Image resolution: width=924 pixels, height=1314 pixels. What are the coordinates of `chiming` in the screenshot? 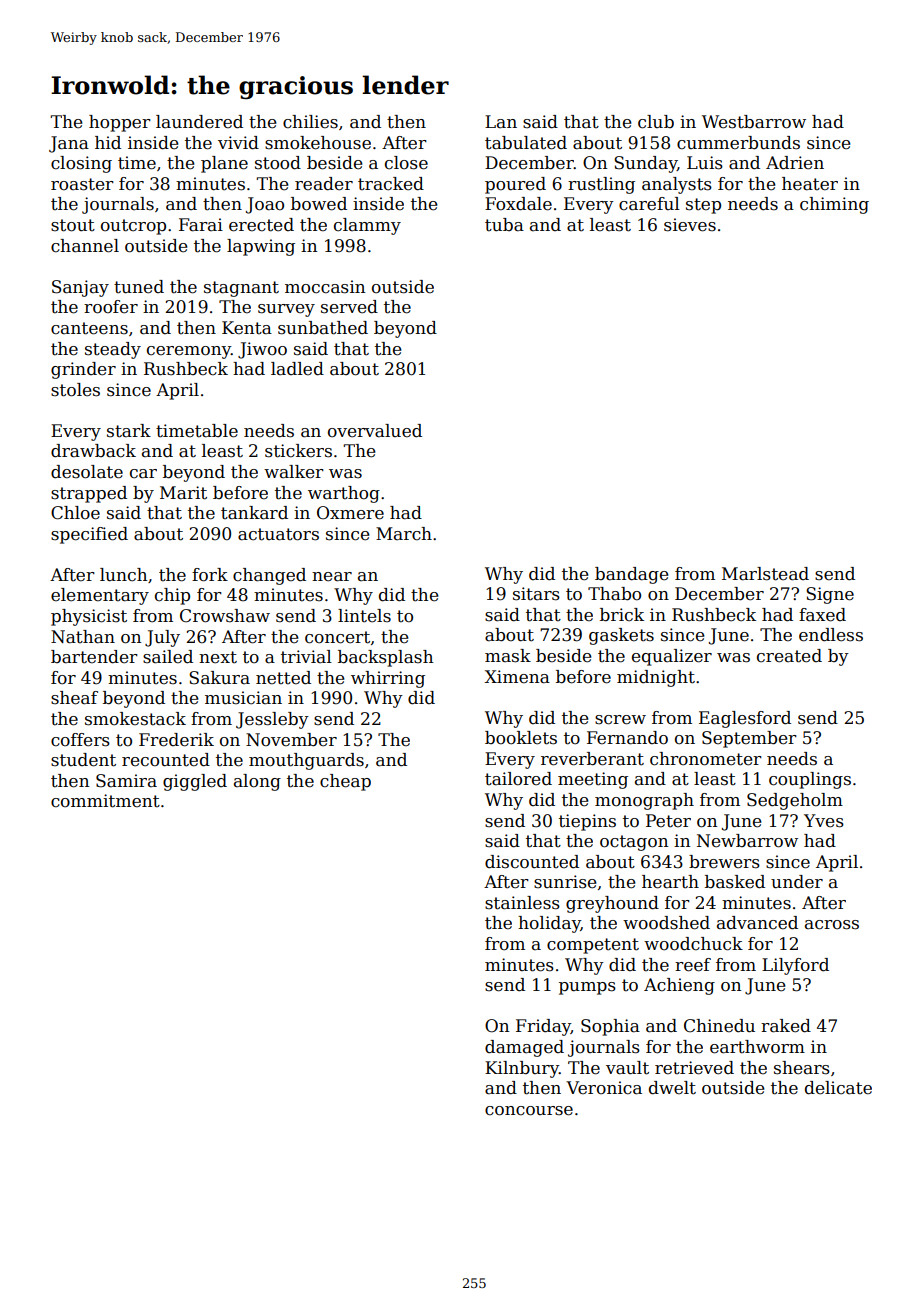 It's located at (834, 205).
